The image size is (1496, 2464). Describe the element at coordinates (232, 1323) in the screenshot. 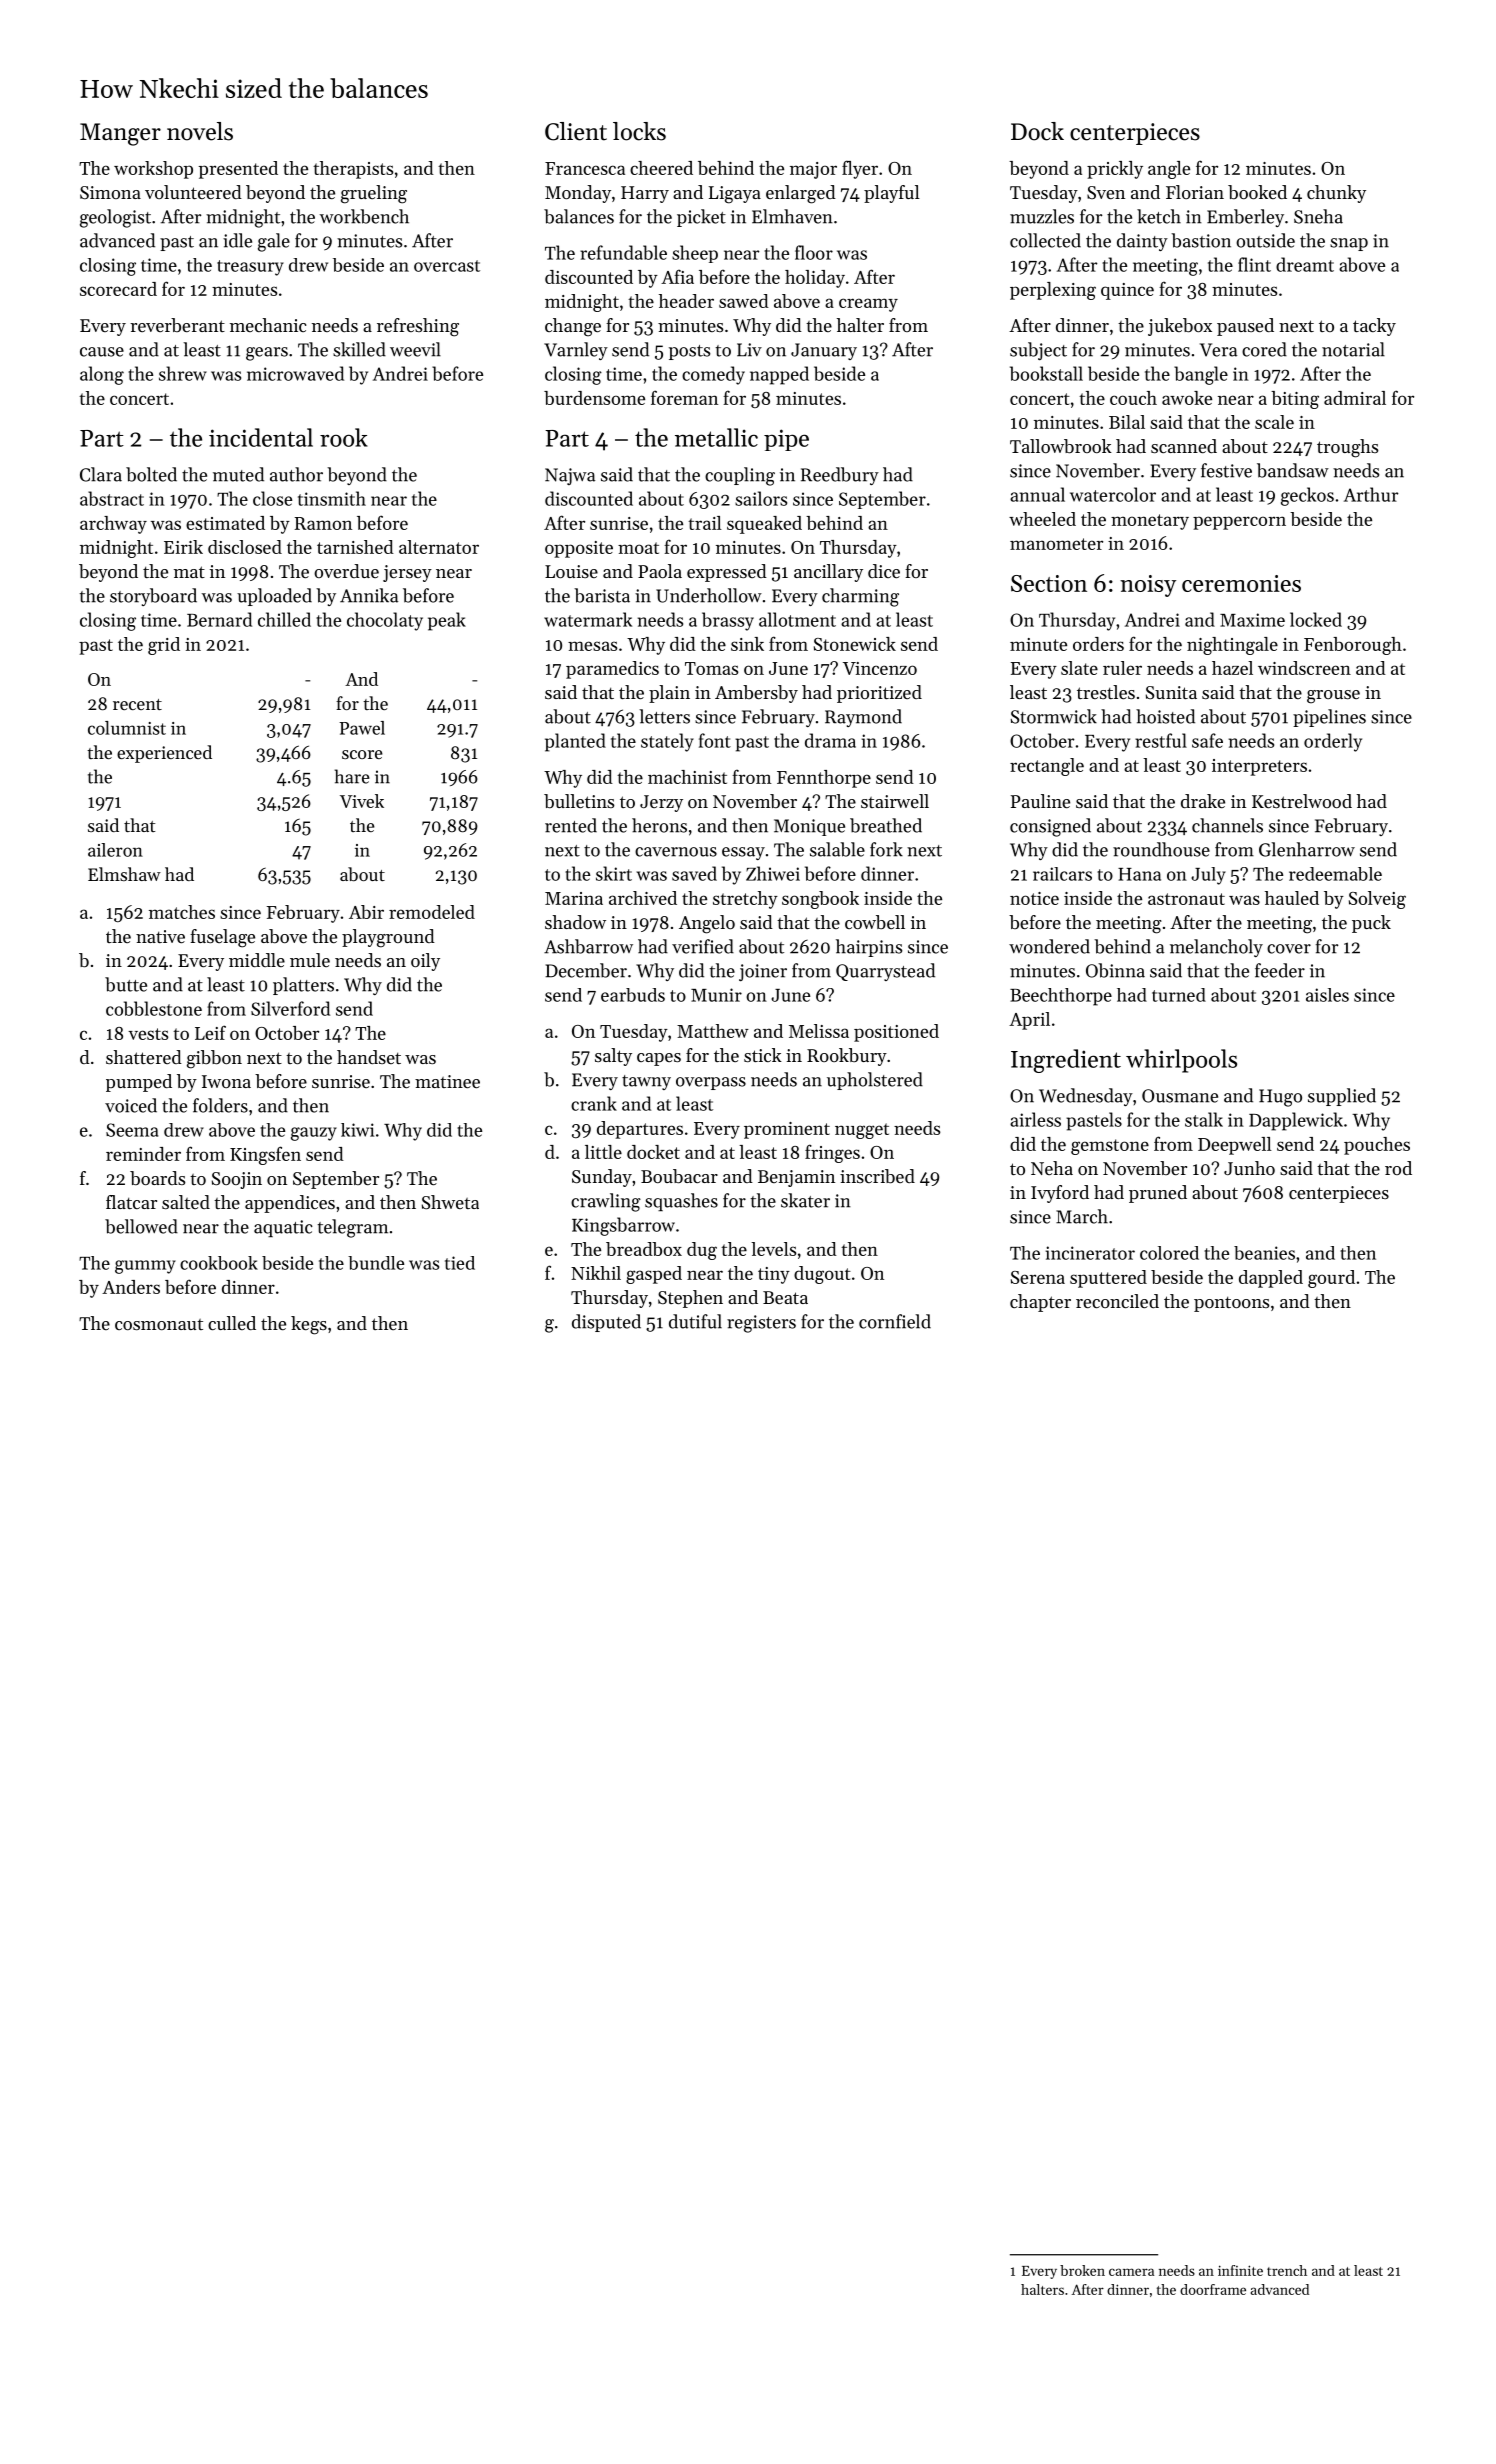

I see `culled` at that location.
